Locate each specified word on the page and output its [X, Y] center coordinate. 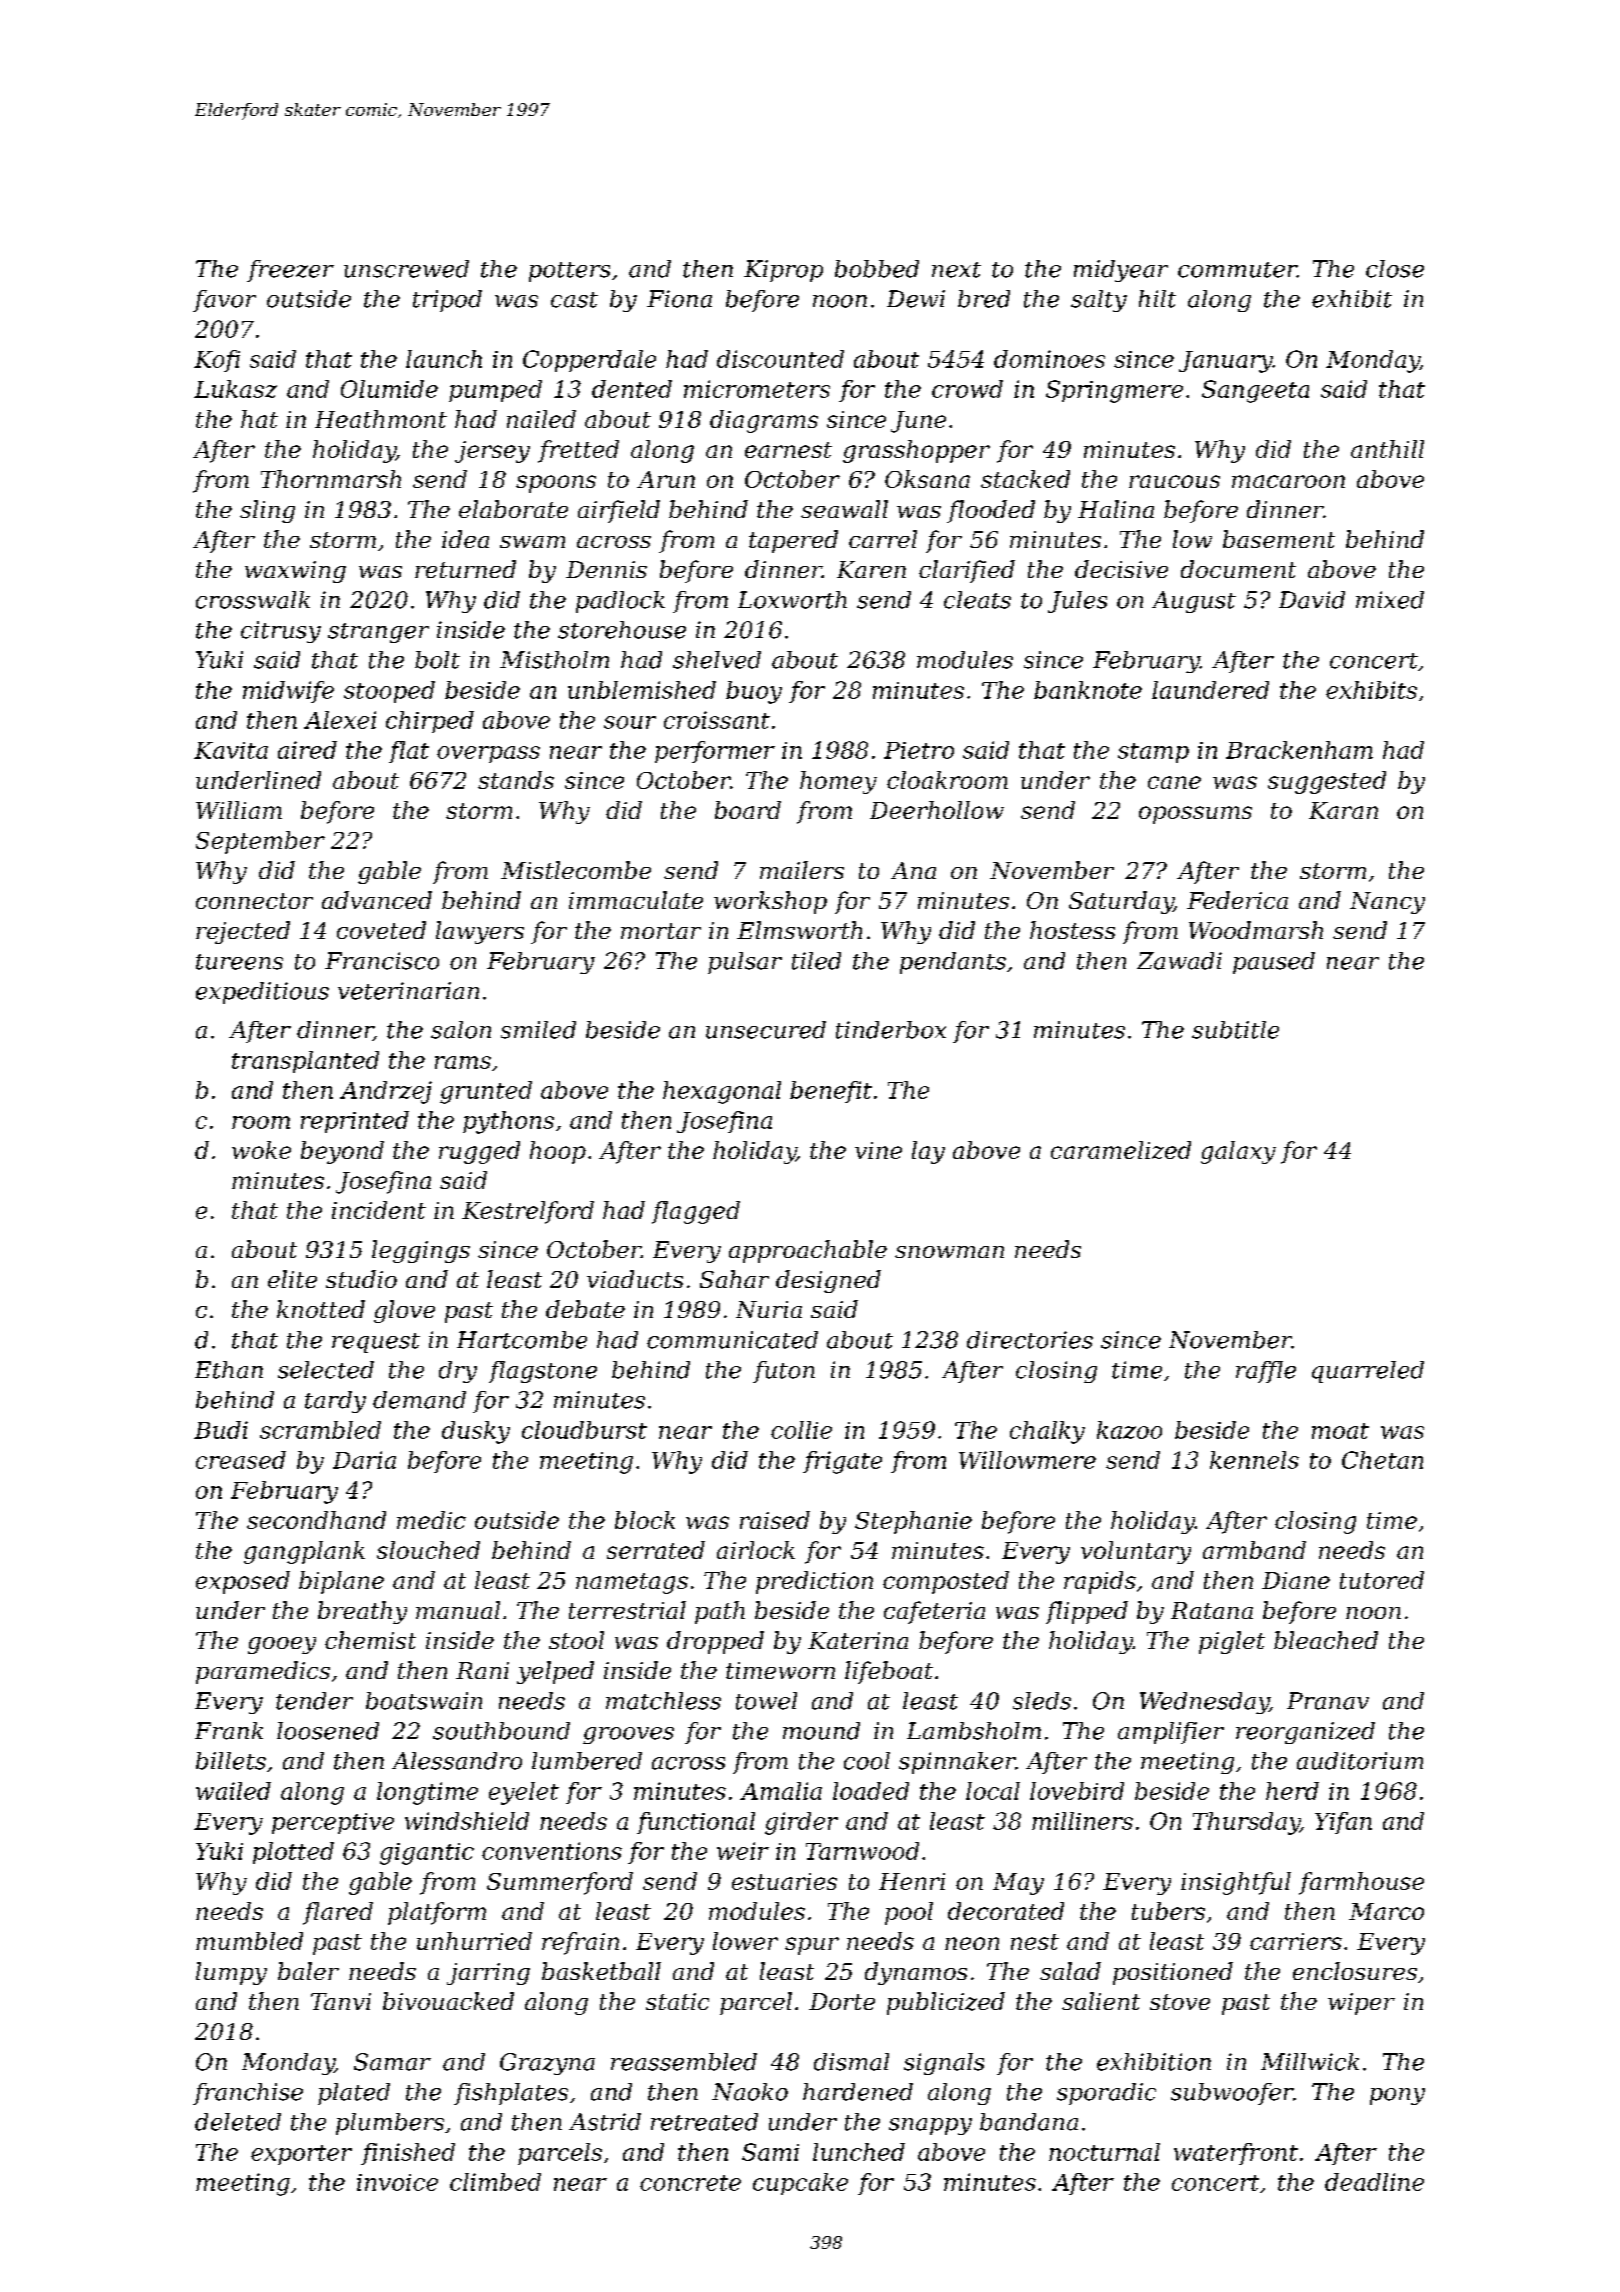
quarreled [1368, 1372]
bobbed [877, 269]
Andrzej [386, 1092]
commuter [1237, 270]
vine [878, 1150]
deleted [238, 2122]
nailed [541, 419]
